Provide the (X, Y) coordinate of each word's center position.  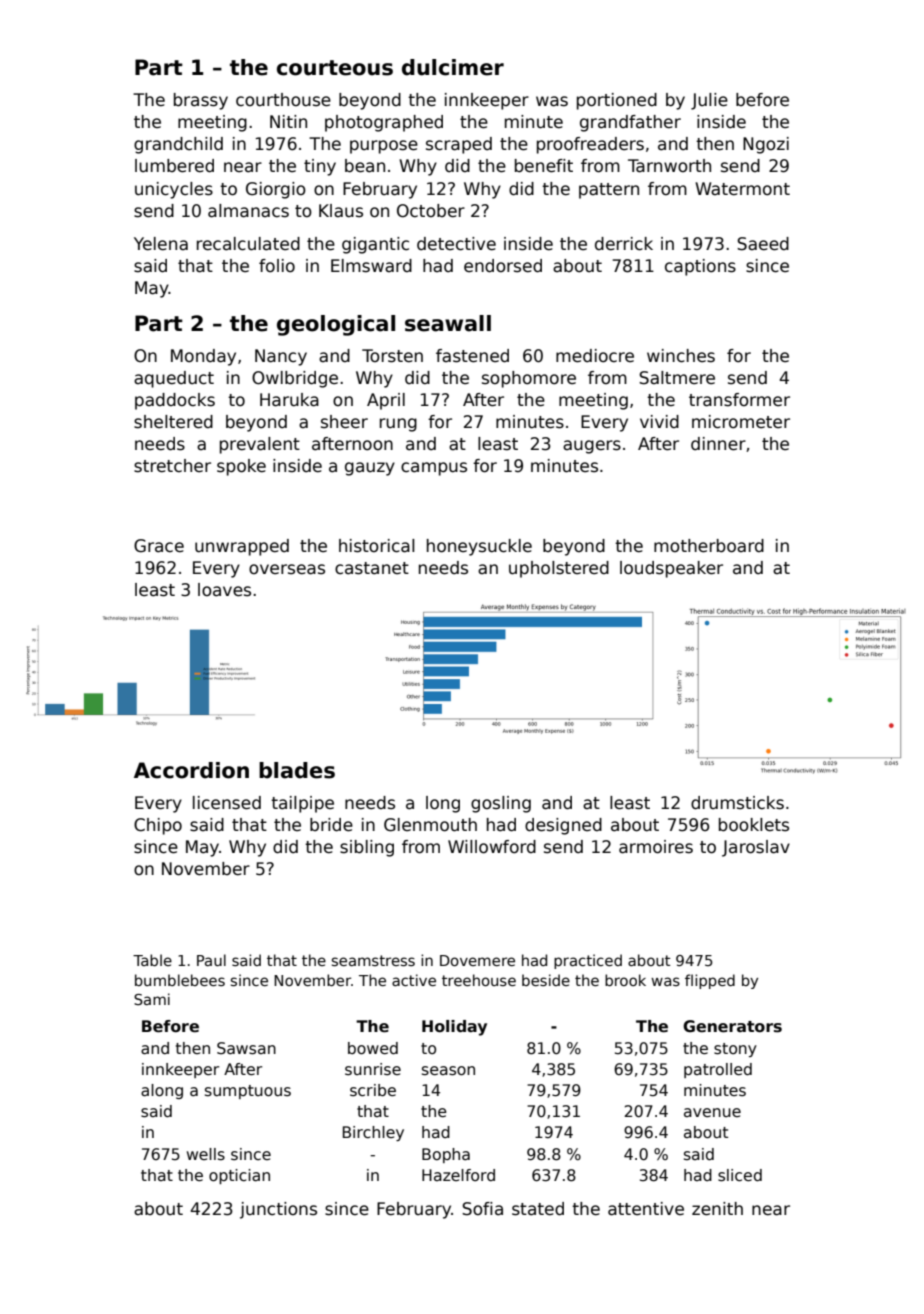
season (448, 1071)
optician (239, 1176)
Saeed (763, 244)
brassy (201, 101)
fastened (472, 356)
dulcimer (453, 67)
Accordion (191, 770)
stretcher (172, 466)
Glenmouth (430, 825)
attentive (646, 1209)
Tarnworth (669, 166)
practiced (588, 961)
